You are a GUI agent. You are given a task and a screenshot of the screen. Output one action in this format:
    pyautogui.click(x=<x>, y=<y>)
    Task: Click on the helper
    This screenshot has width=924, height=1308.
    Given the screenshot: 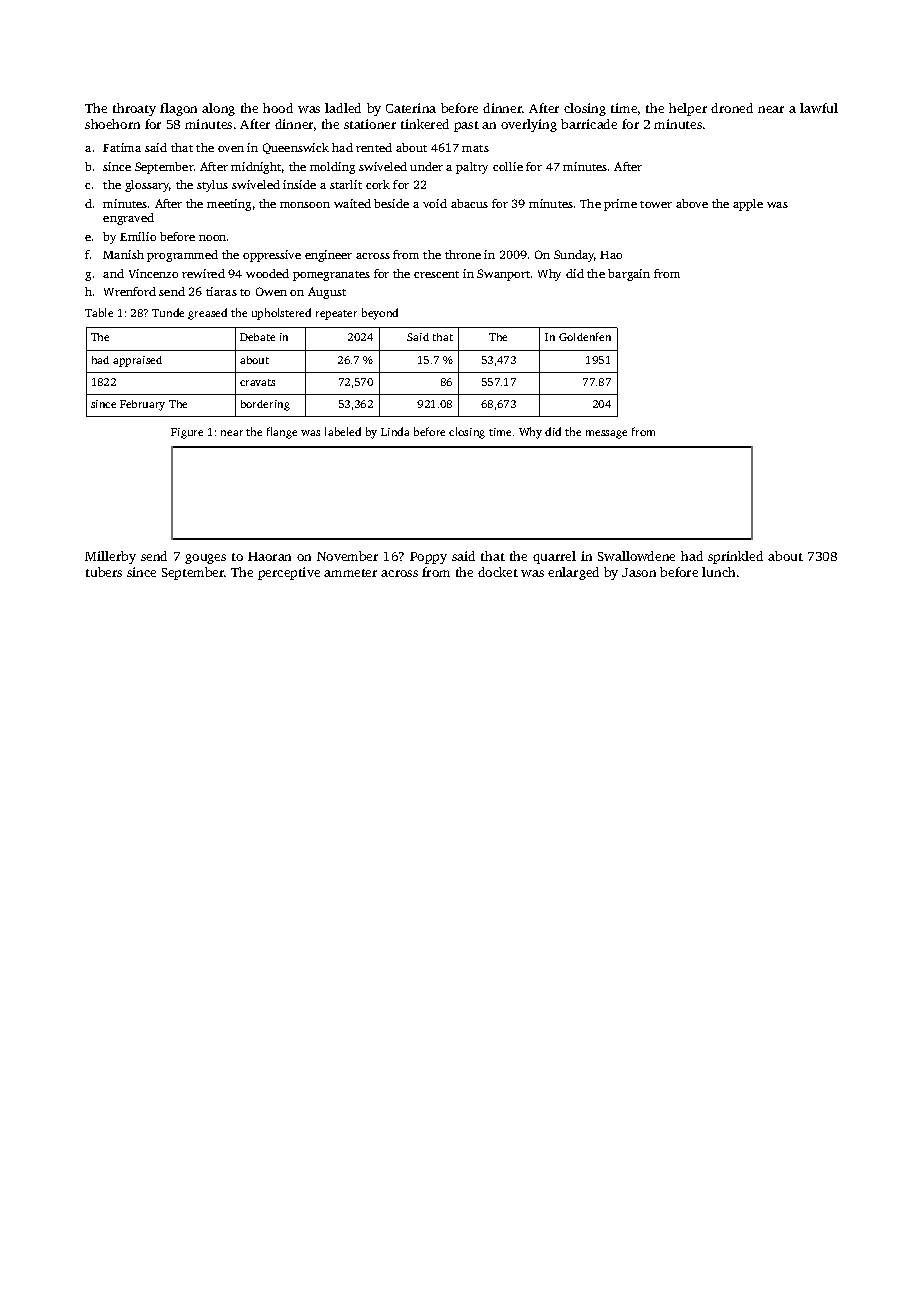 What is the action you would take?
    pyautogui.click(x=688, y=109)
